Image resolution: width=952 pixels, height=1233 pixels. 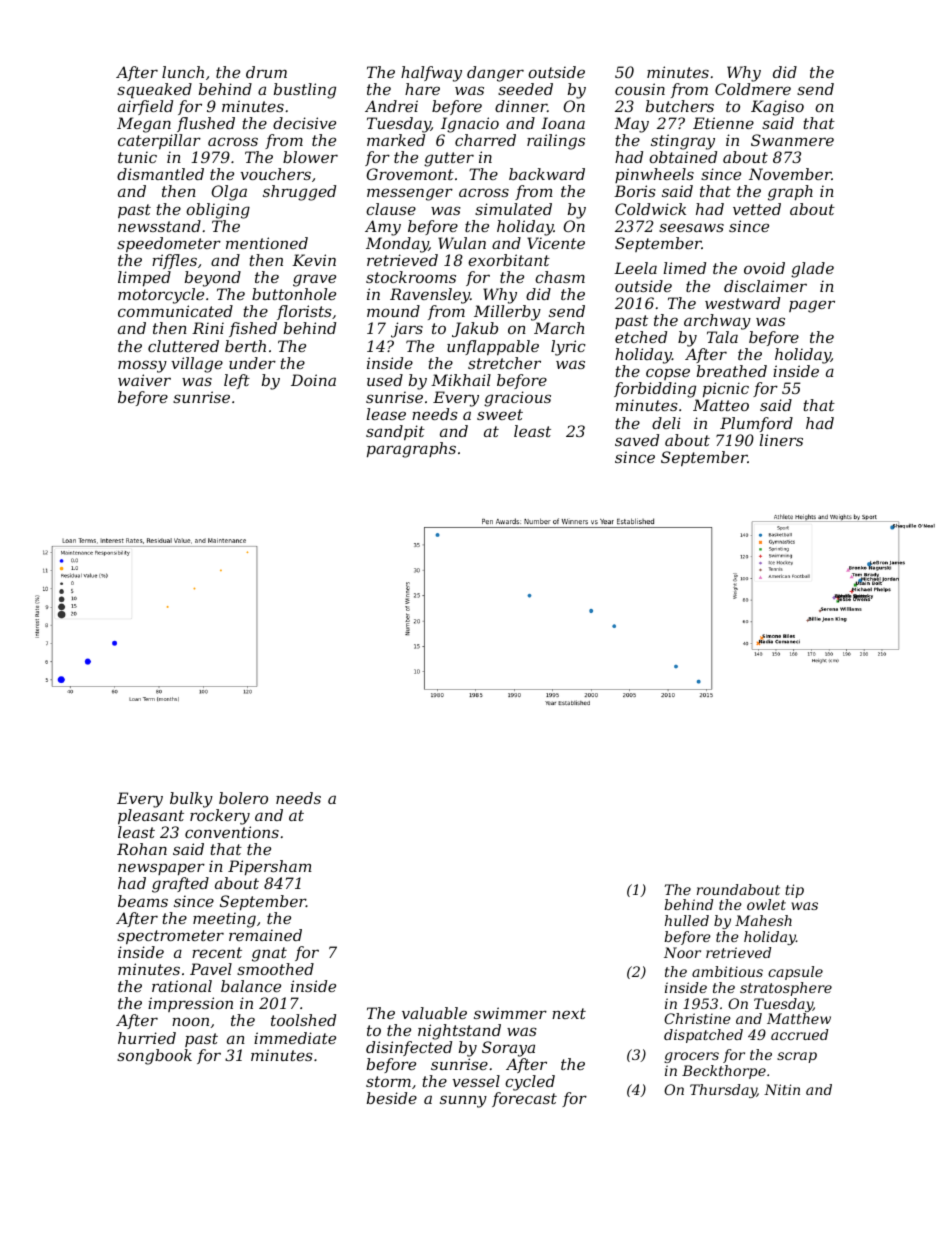 What do you see at coordinates (500, 414) in the image?
I see `sweet` at bounding box center [500, 414].
